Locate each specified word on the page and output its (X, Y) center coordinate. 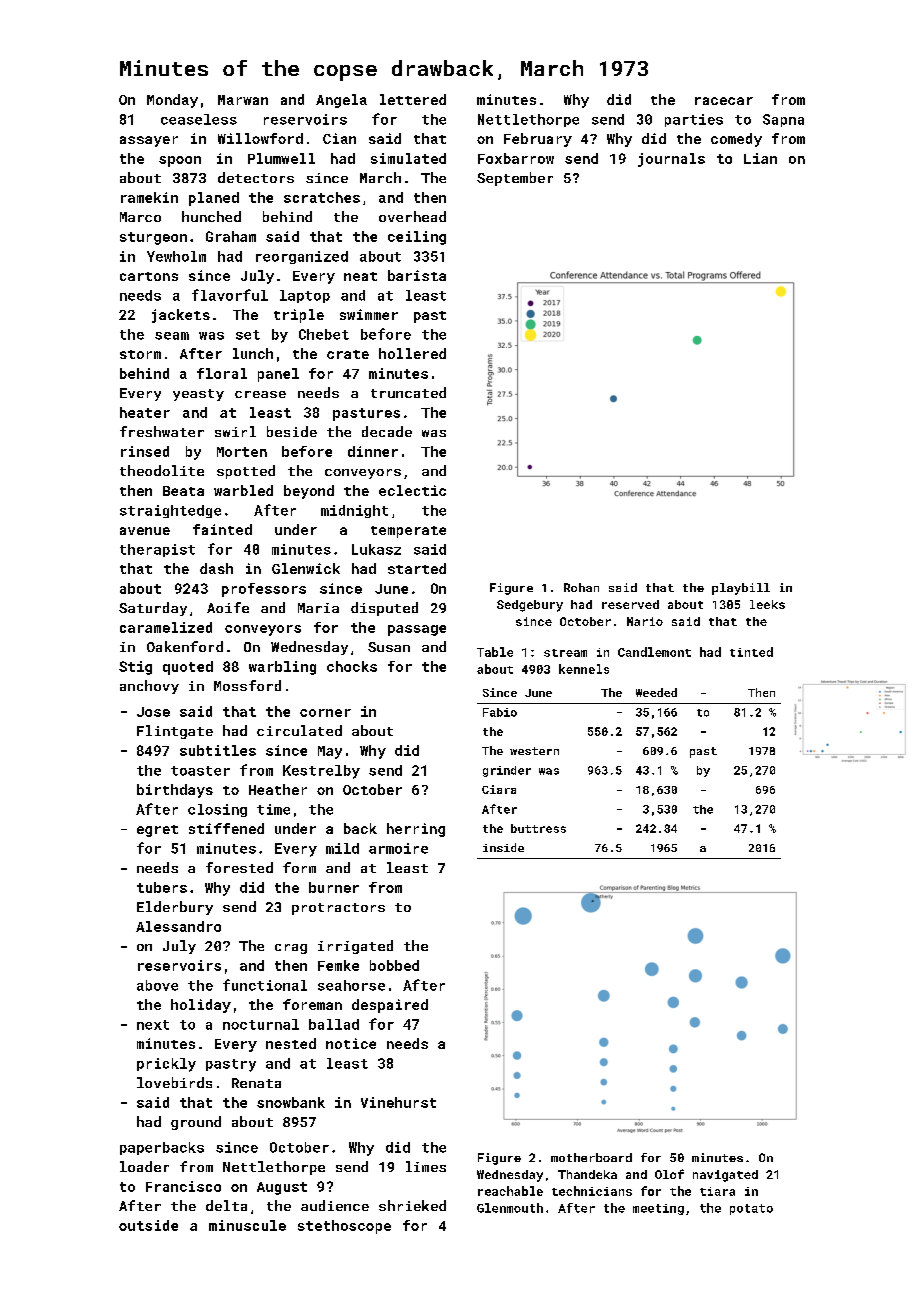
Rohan (581, 587)
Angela (341, 101)
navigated (725, 1176)
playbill (741, 589)
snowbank (291, 1102)
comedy (736, 140)
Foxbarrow (516, 158)
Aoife (228, 607)
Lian (760, 158)
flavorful (230, 295)
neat (360, 276)
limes (426, 1166)
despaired (390, 1006)
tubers (162, 887)
